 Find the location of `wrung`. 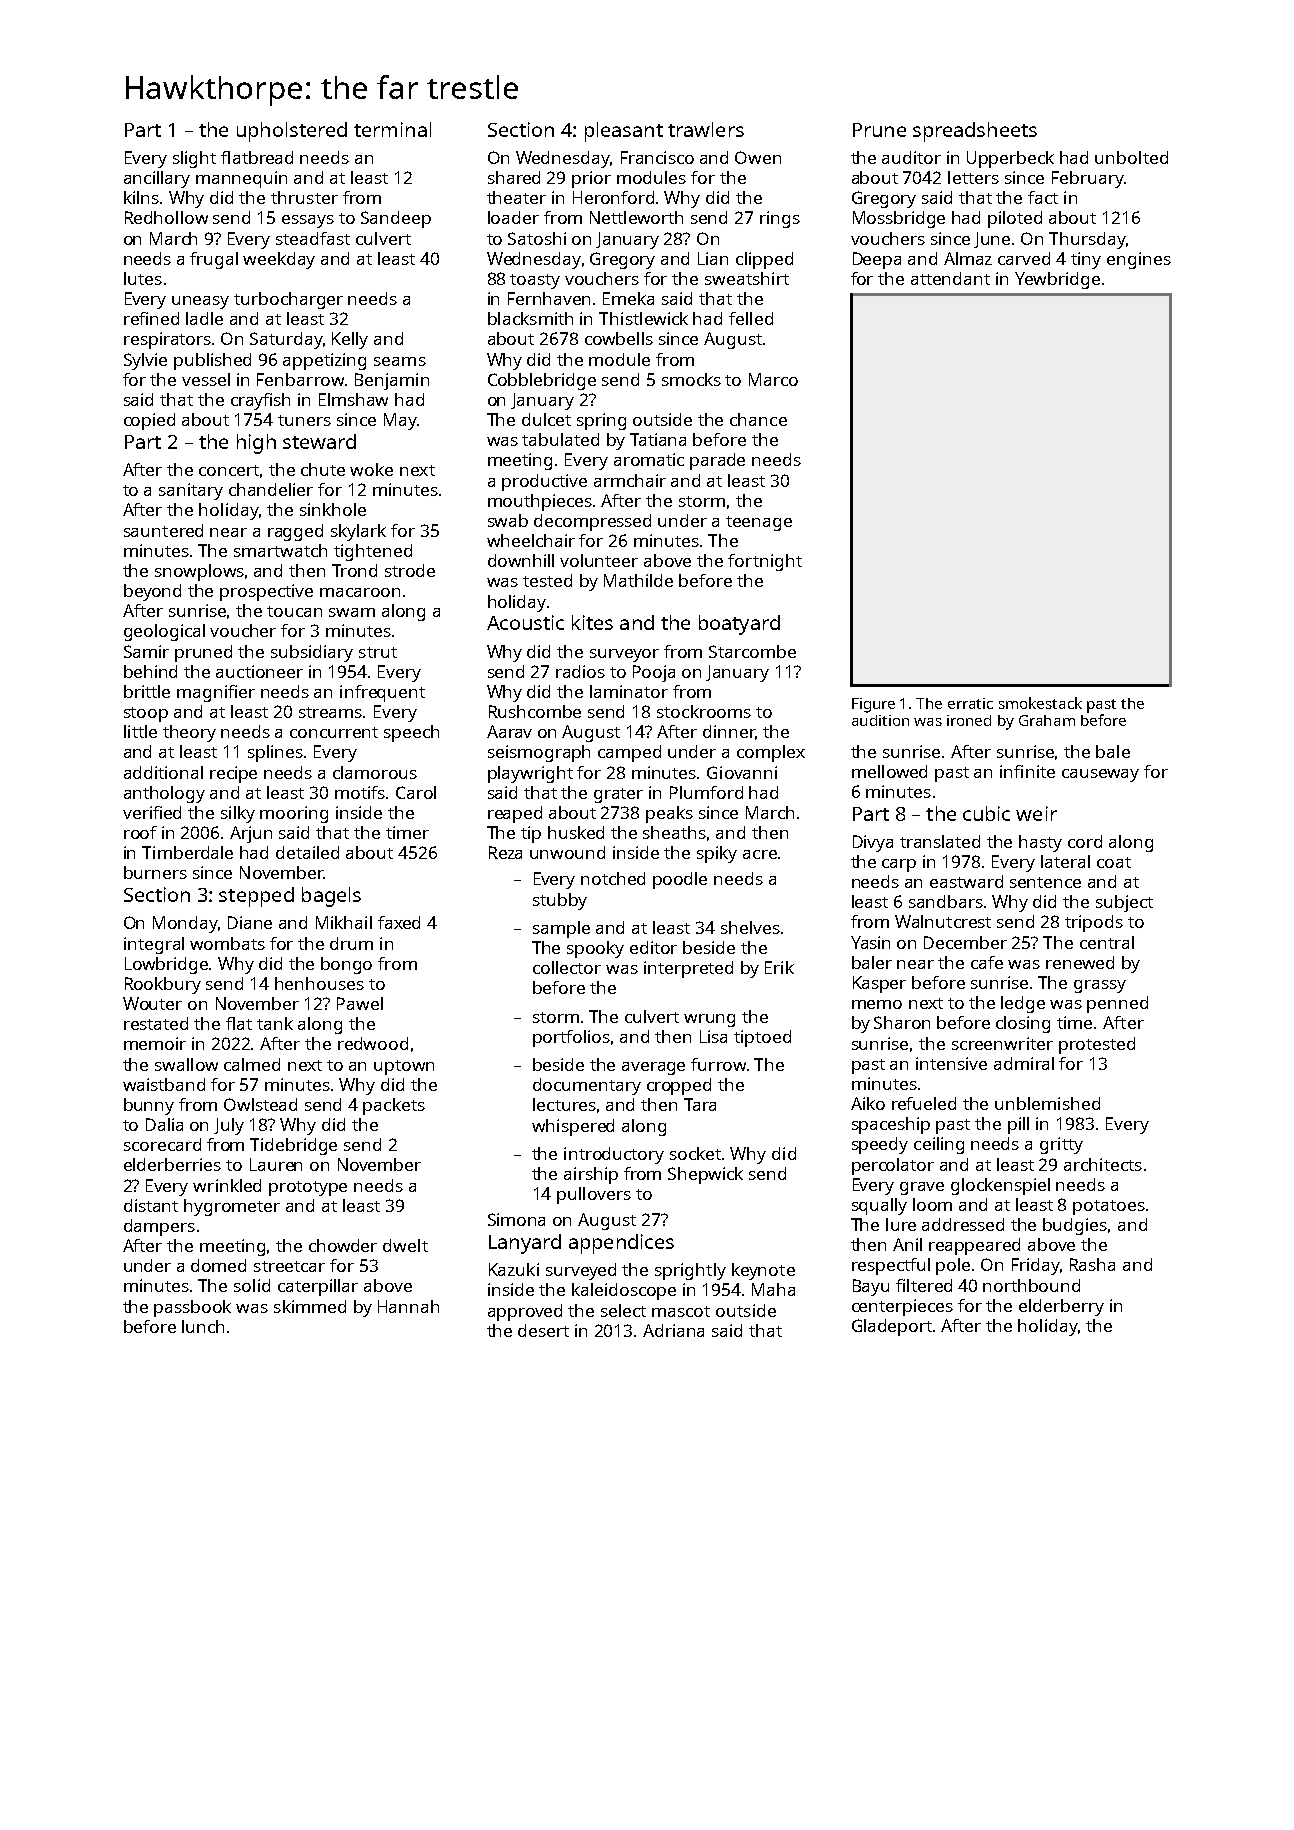

wrung is located at coordinates (709, 1020).
